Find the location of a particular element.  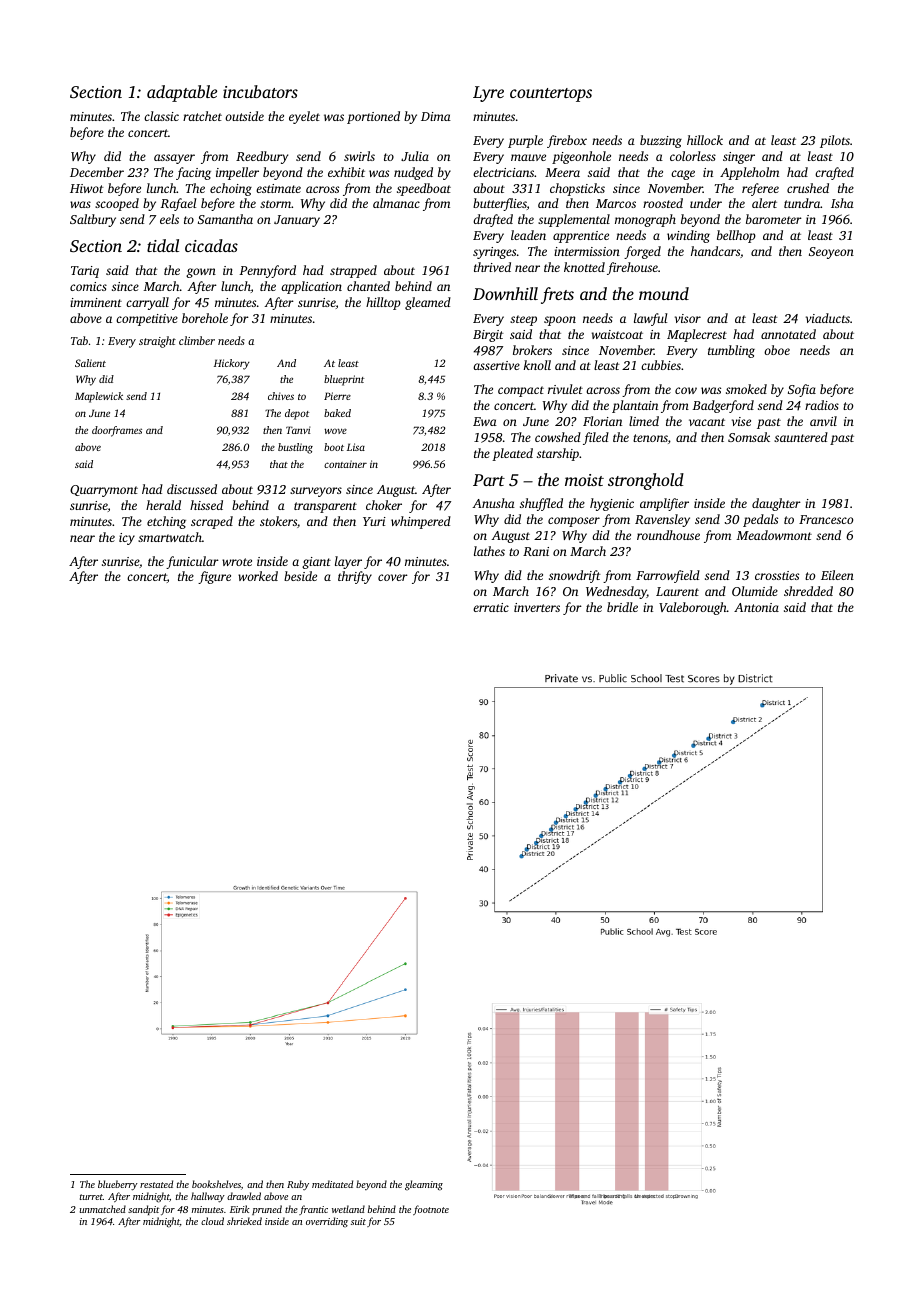

incubators is located at coordinates (260, 91).
